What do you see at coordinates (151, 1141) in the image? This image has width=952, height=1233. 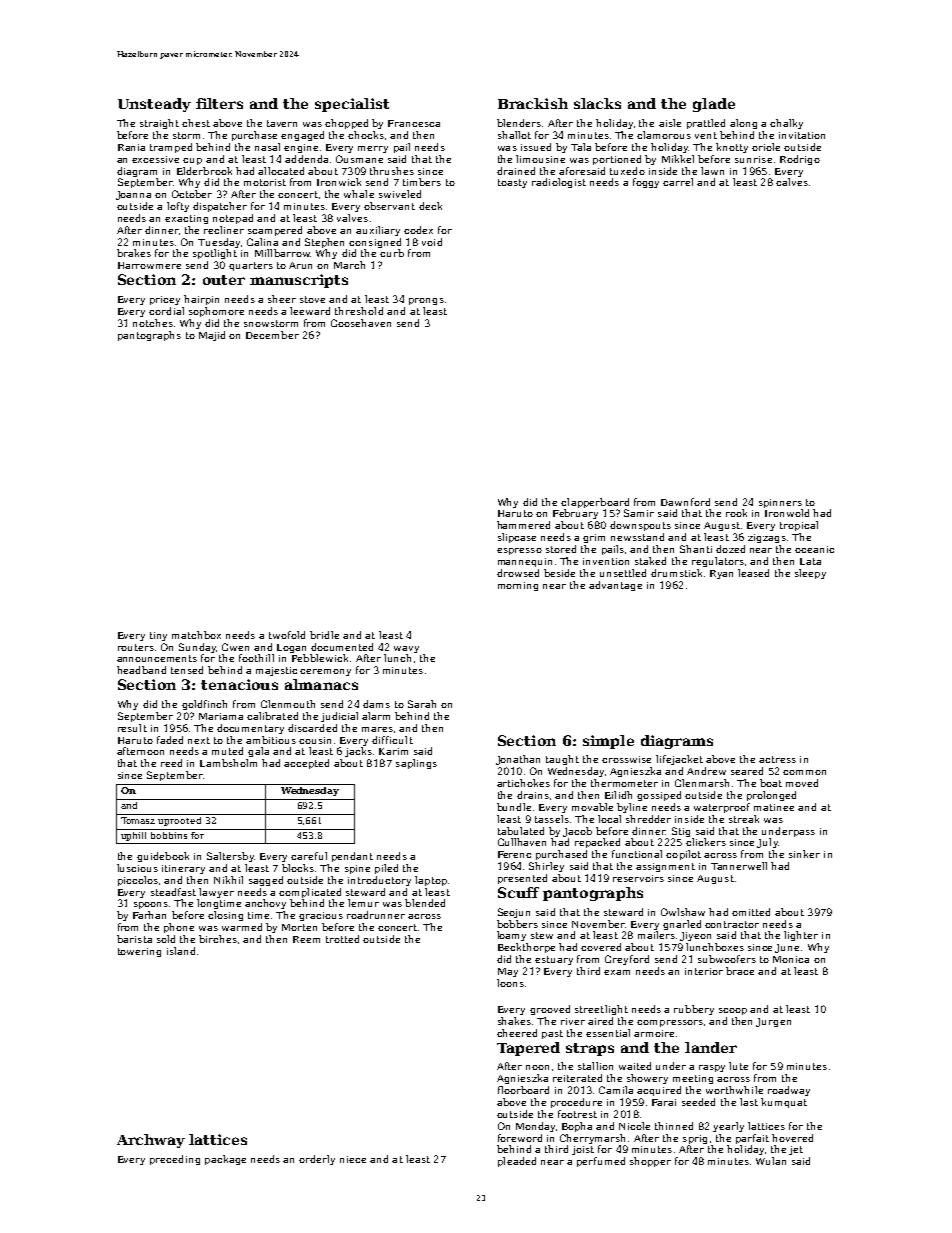 I see `Archway` at bounding box center [151, 1141].
